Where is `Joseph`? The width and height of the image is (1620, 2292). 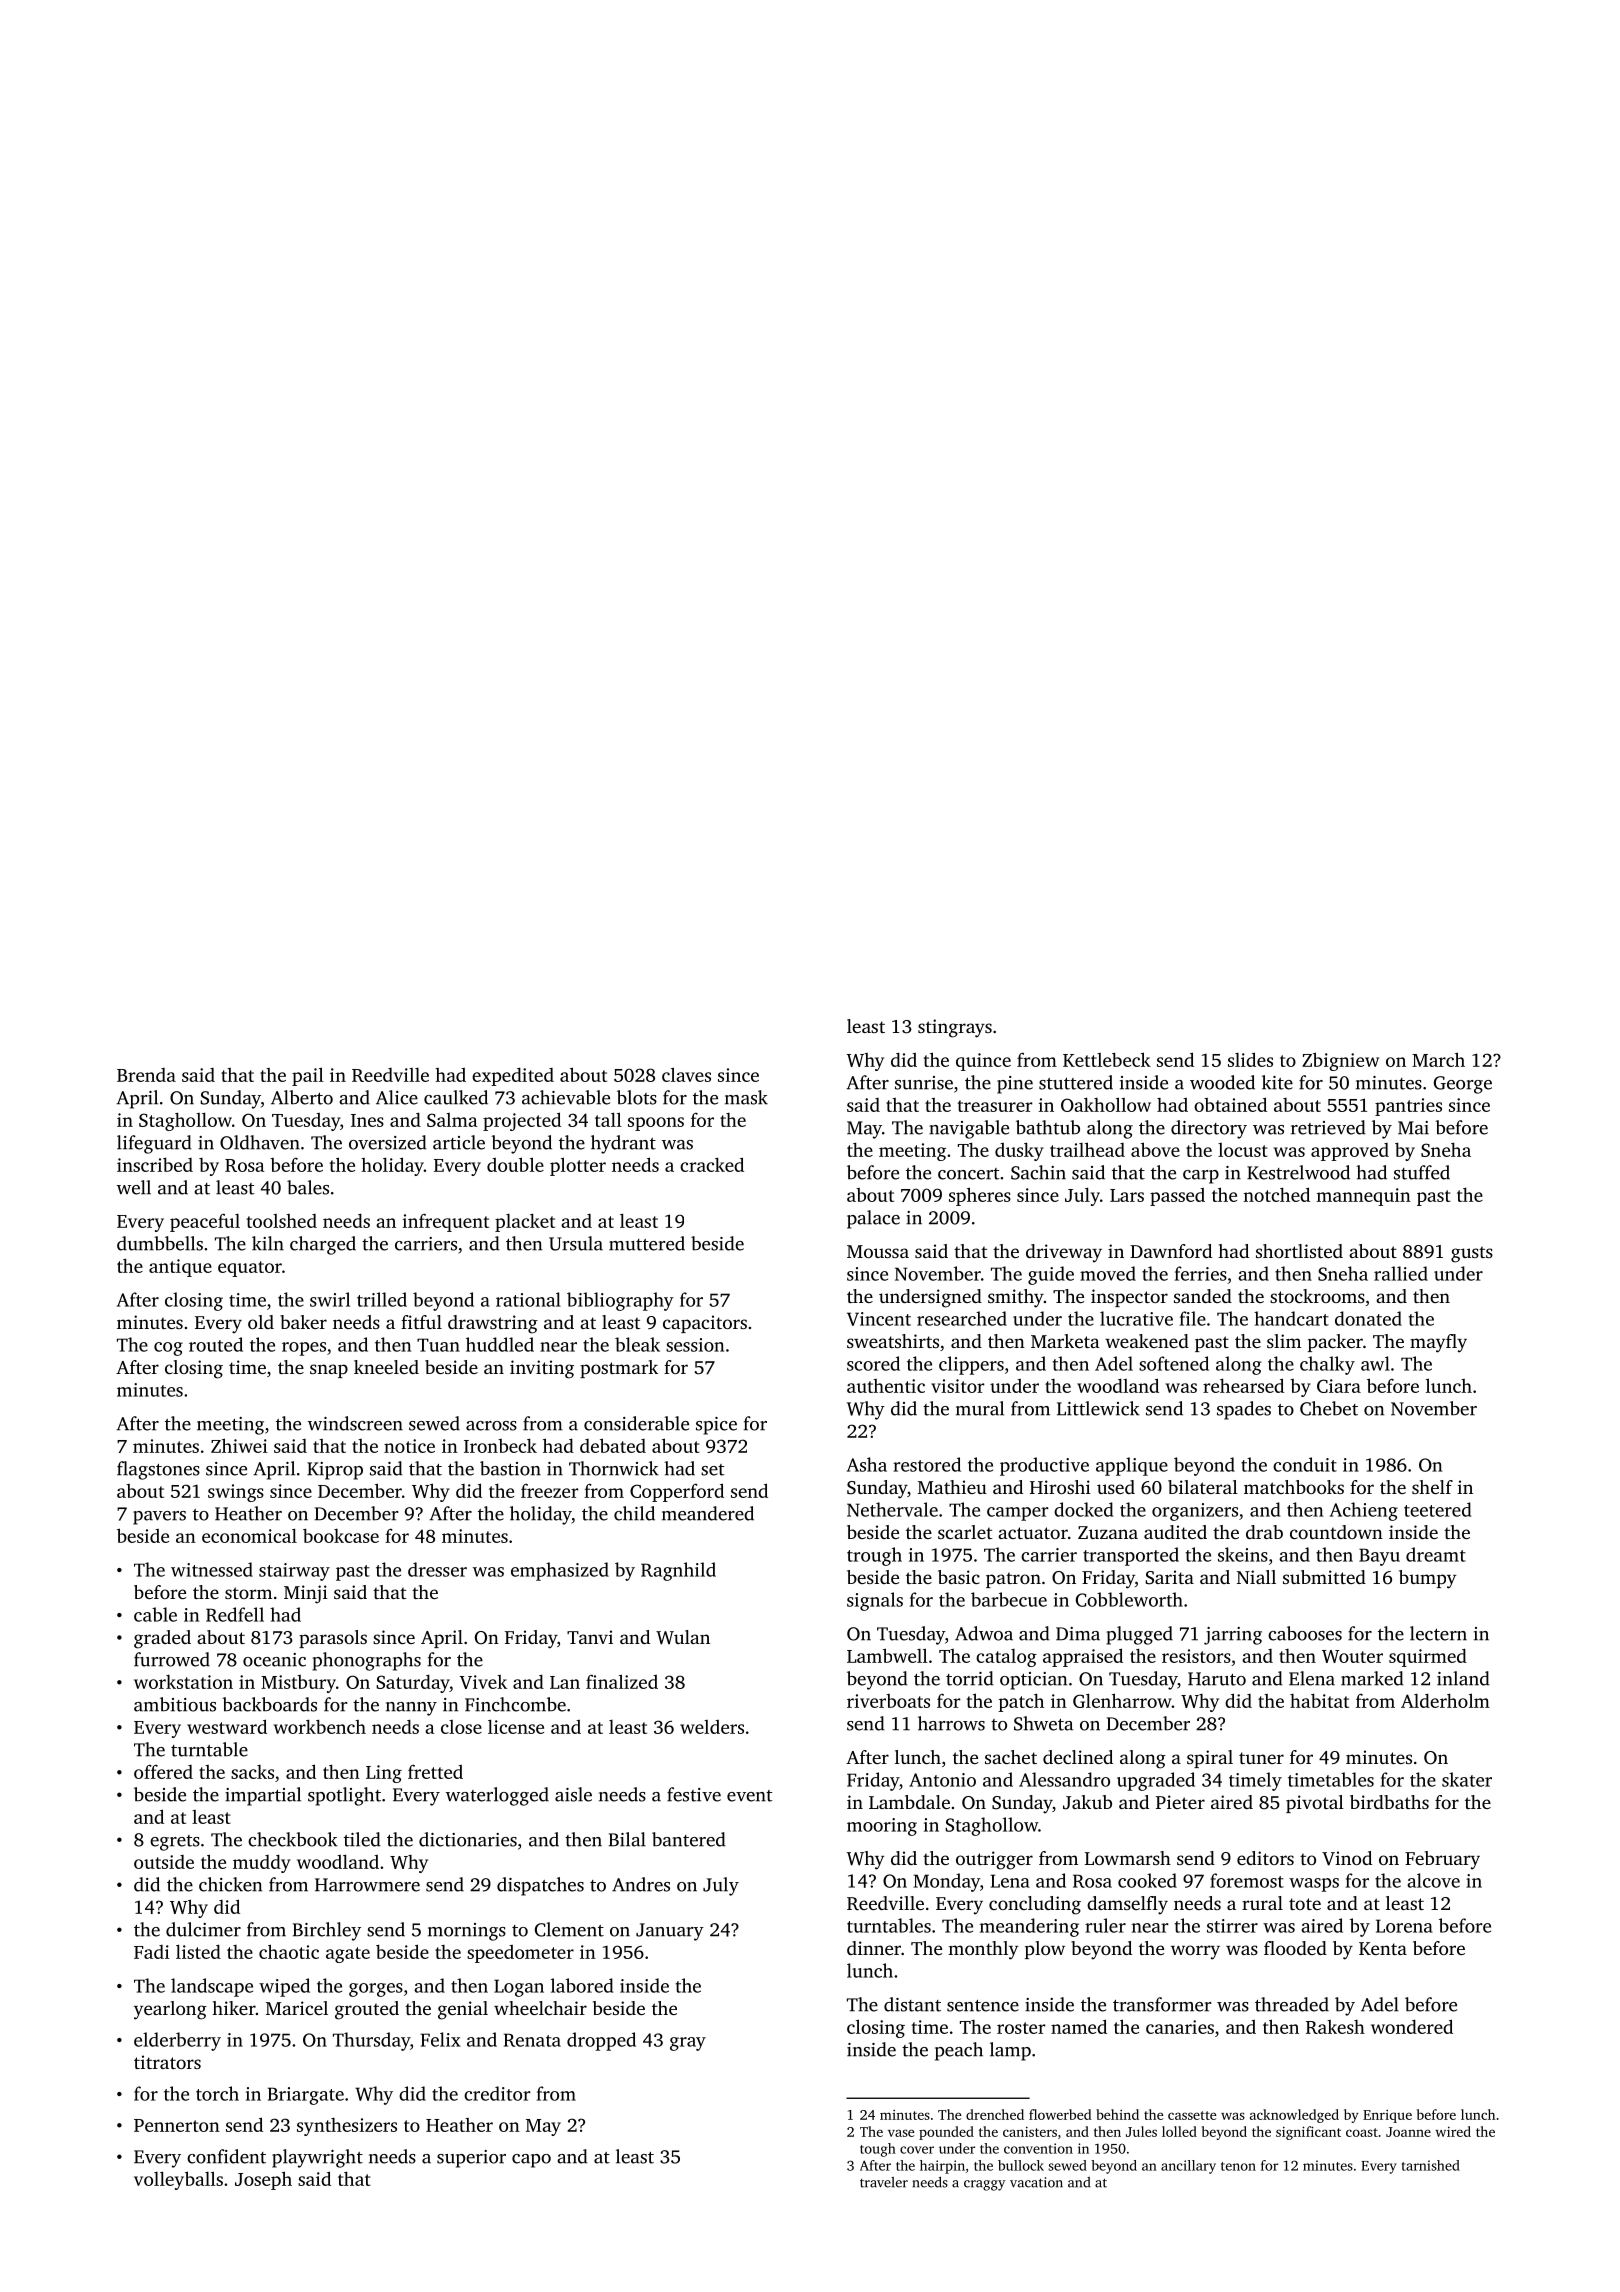 Joseph is located at coordinates (263, 2180).
